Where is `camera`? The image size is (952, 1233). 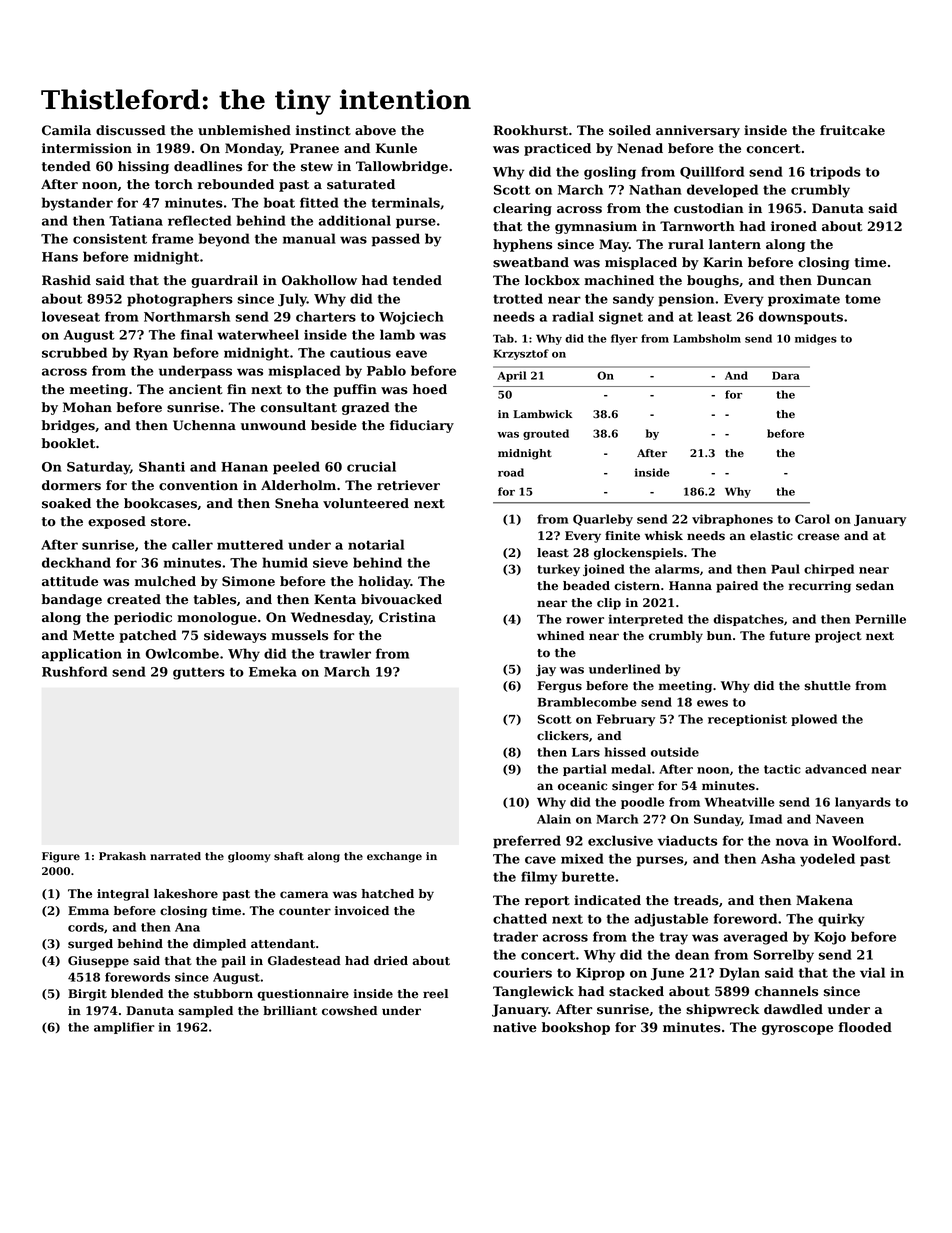 camera is located at coordinates (304, 895).
